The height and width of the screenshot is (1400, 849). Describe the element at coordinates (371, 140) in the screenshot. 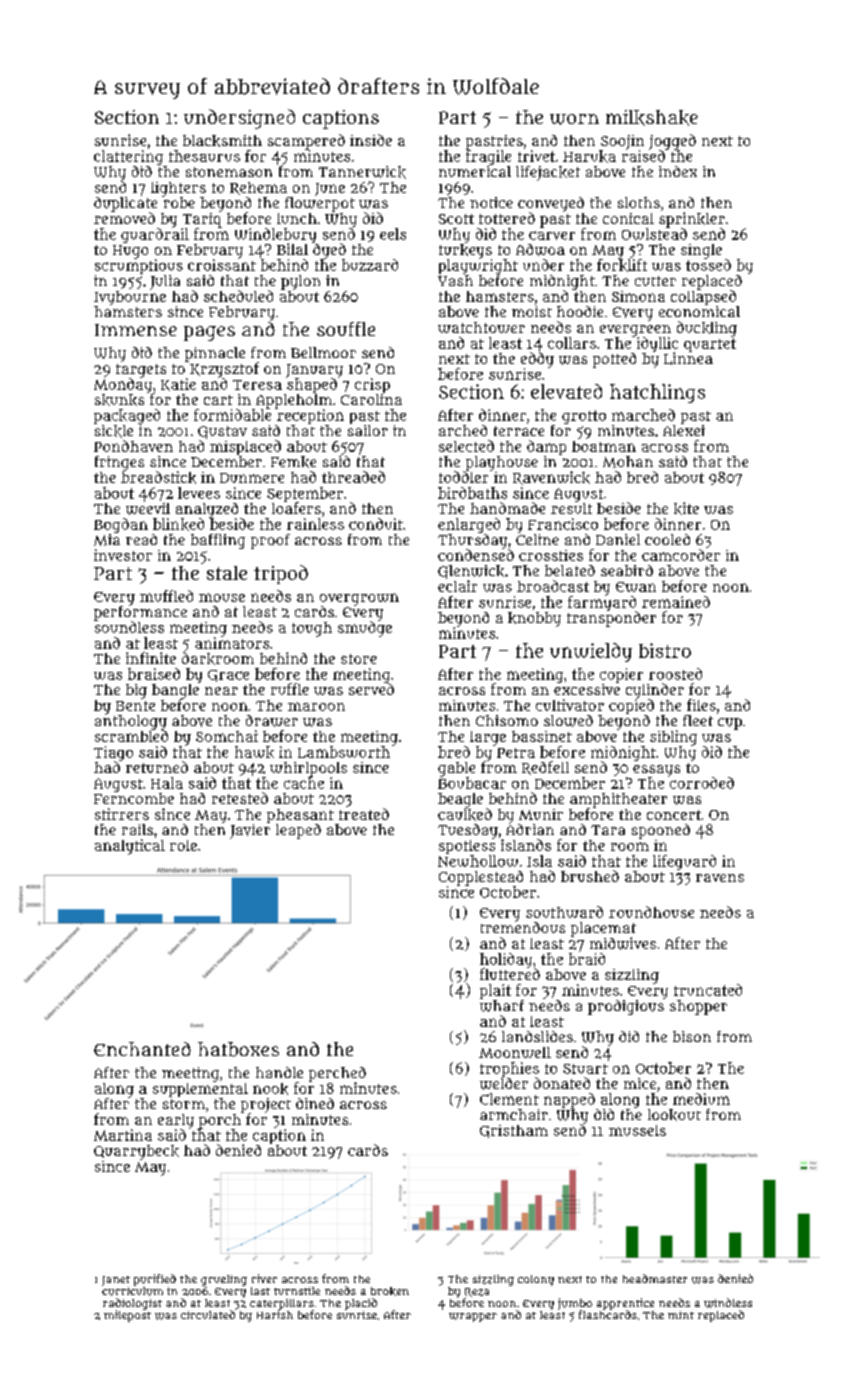

I see `inside` at that location.
